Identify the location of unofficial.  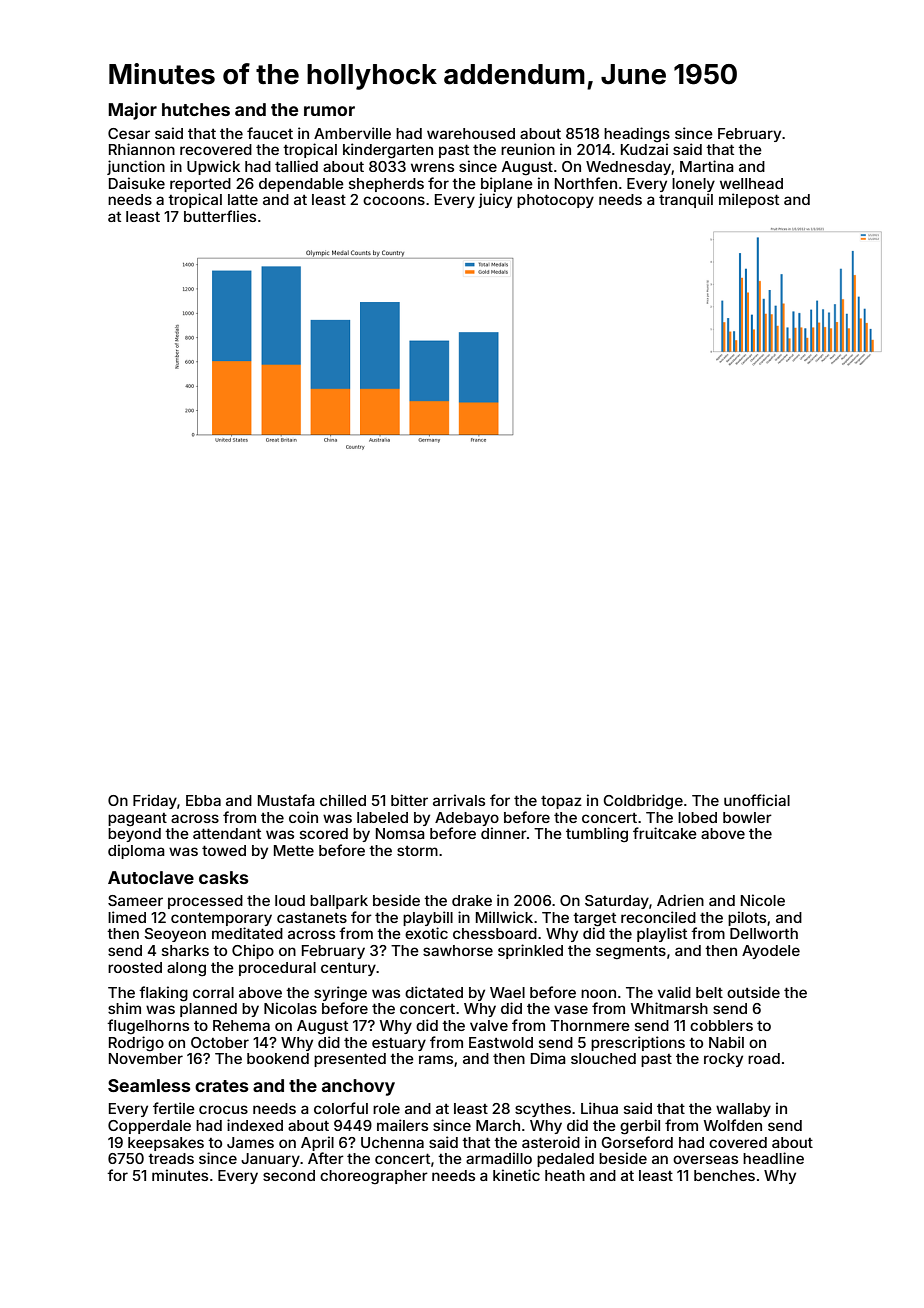
(757, 800).
